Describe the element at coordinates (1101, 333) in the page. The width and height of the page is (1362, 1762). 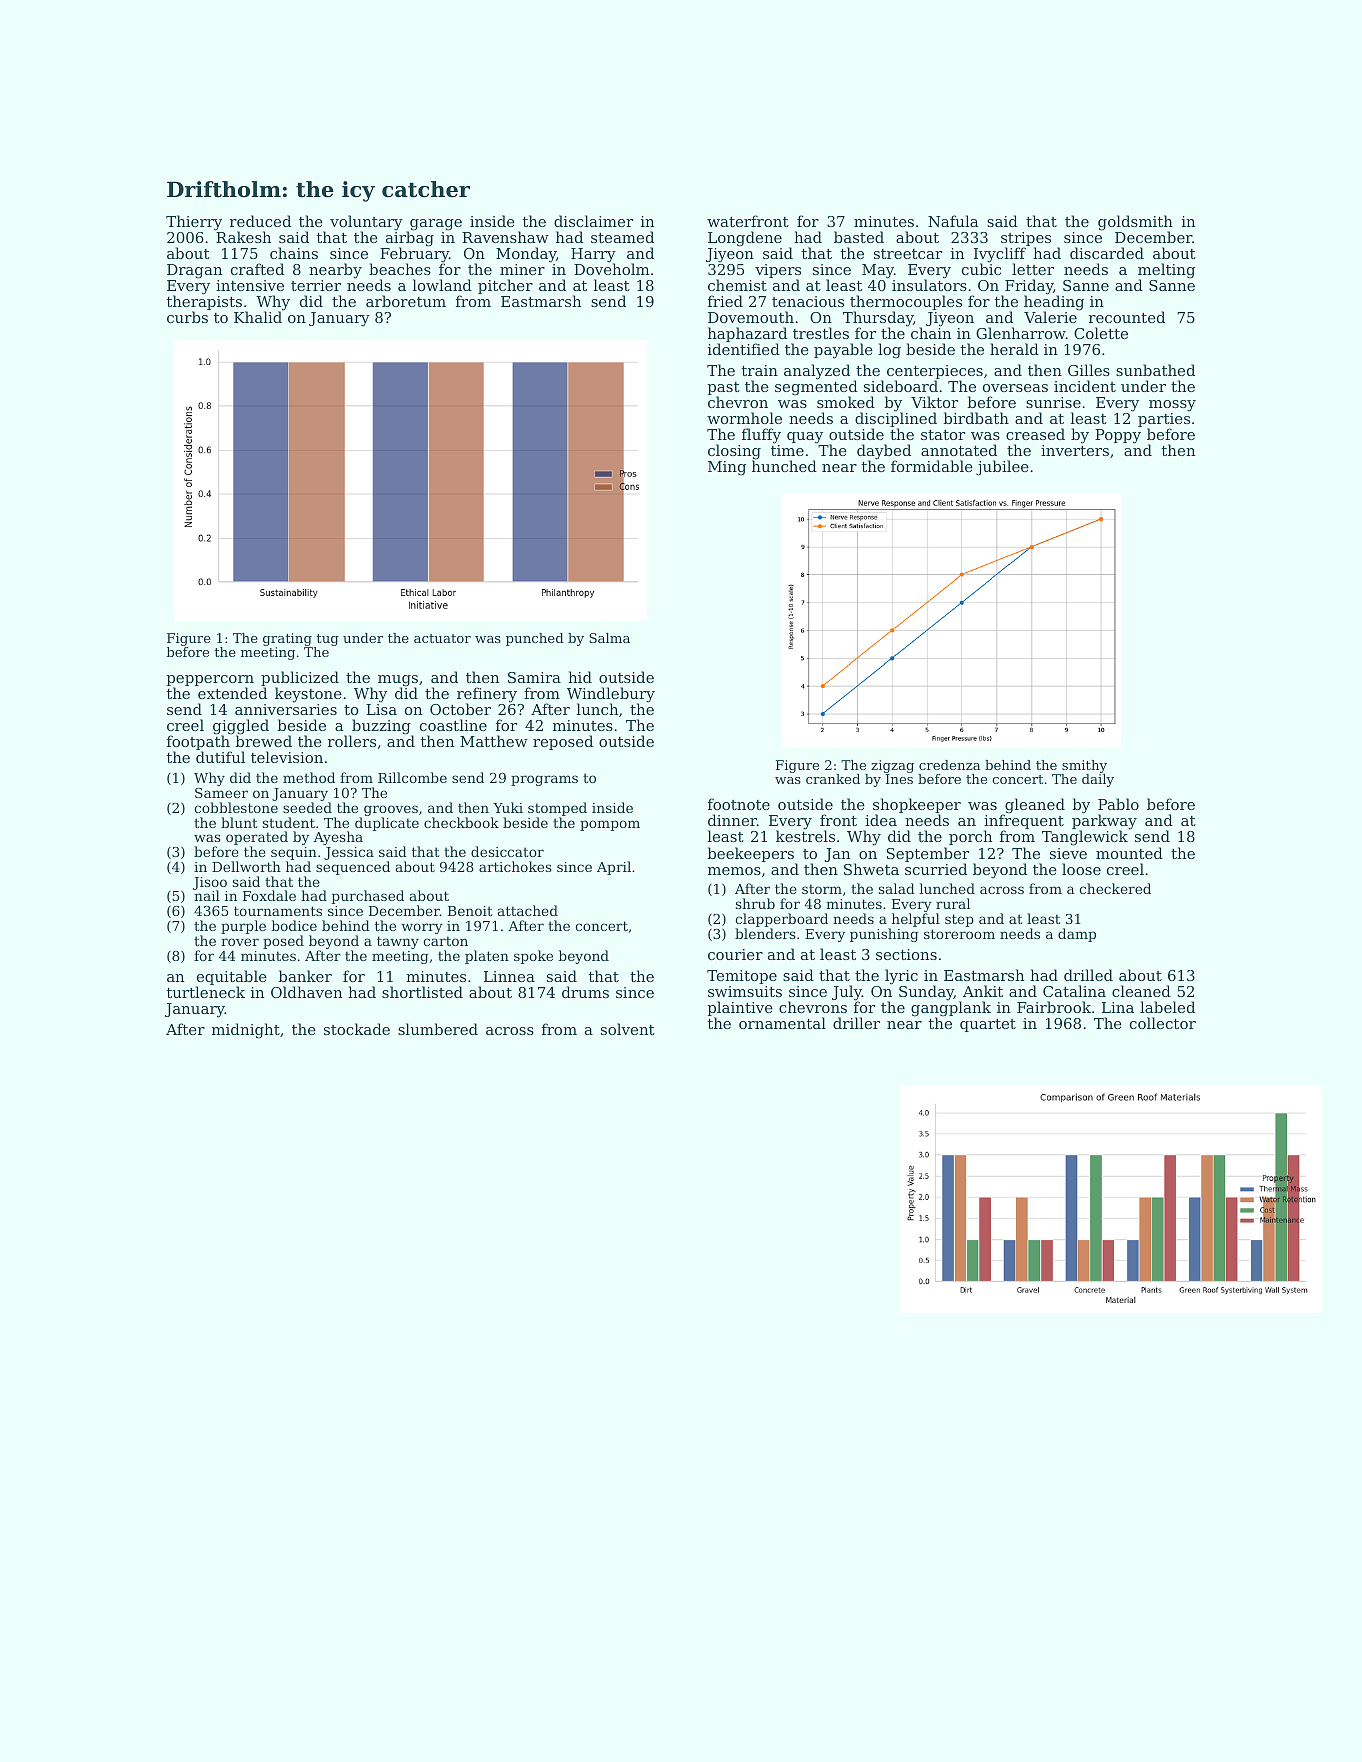
I see `Colette` at that location.
